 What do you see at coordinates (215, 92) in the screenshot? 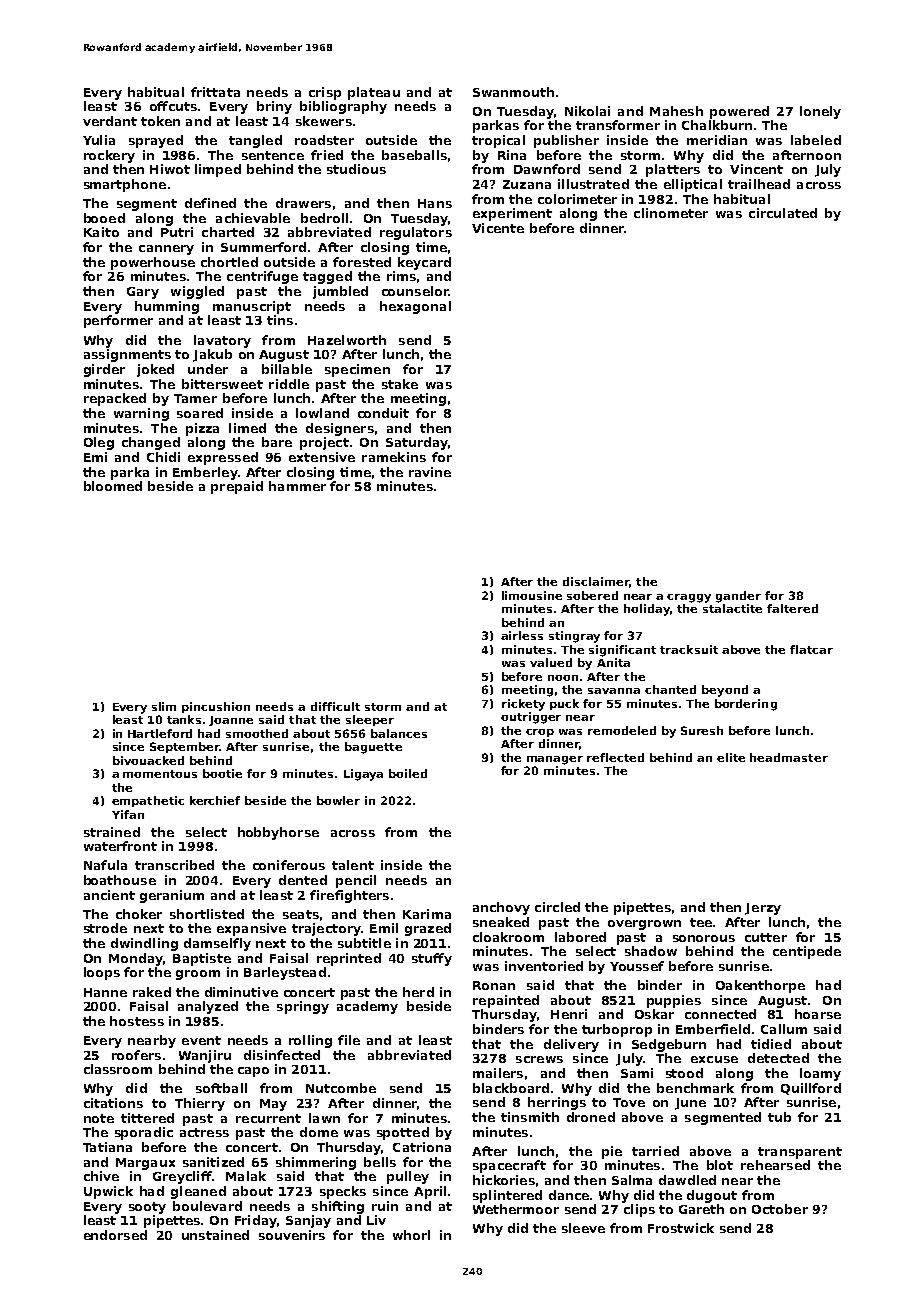
I see `frittata` at bounding box center [215, 92].
